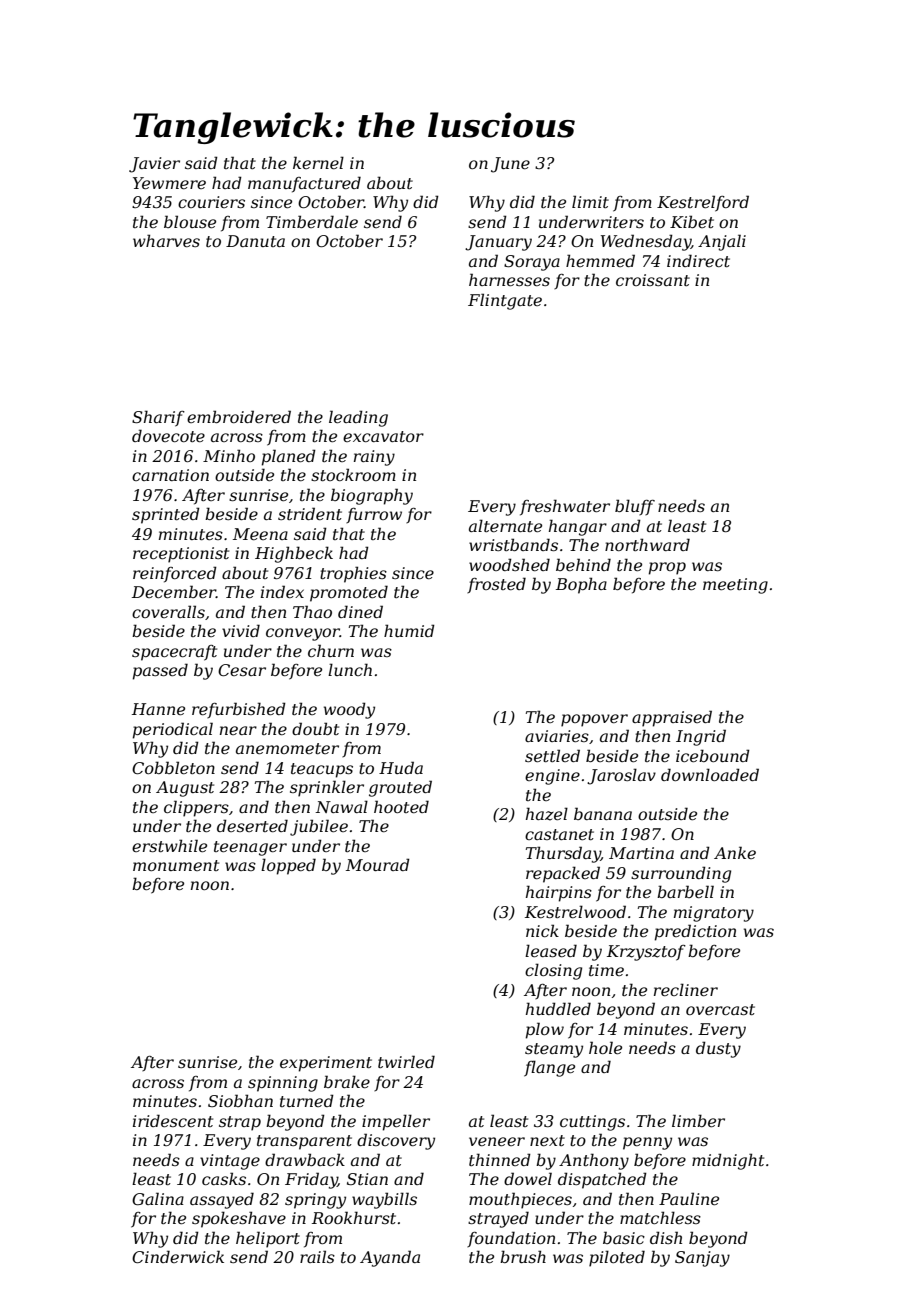 This screenshot has height=1316, width=908. I want to click on kernel, so click(318, 162).
